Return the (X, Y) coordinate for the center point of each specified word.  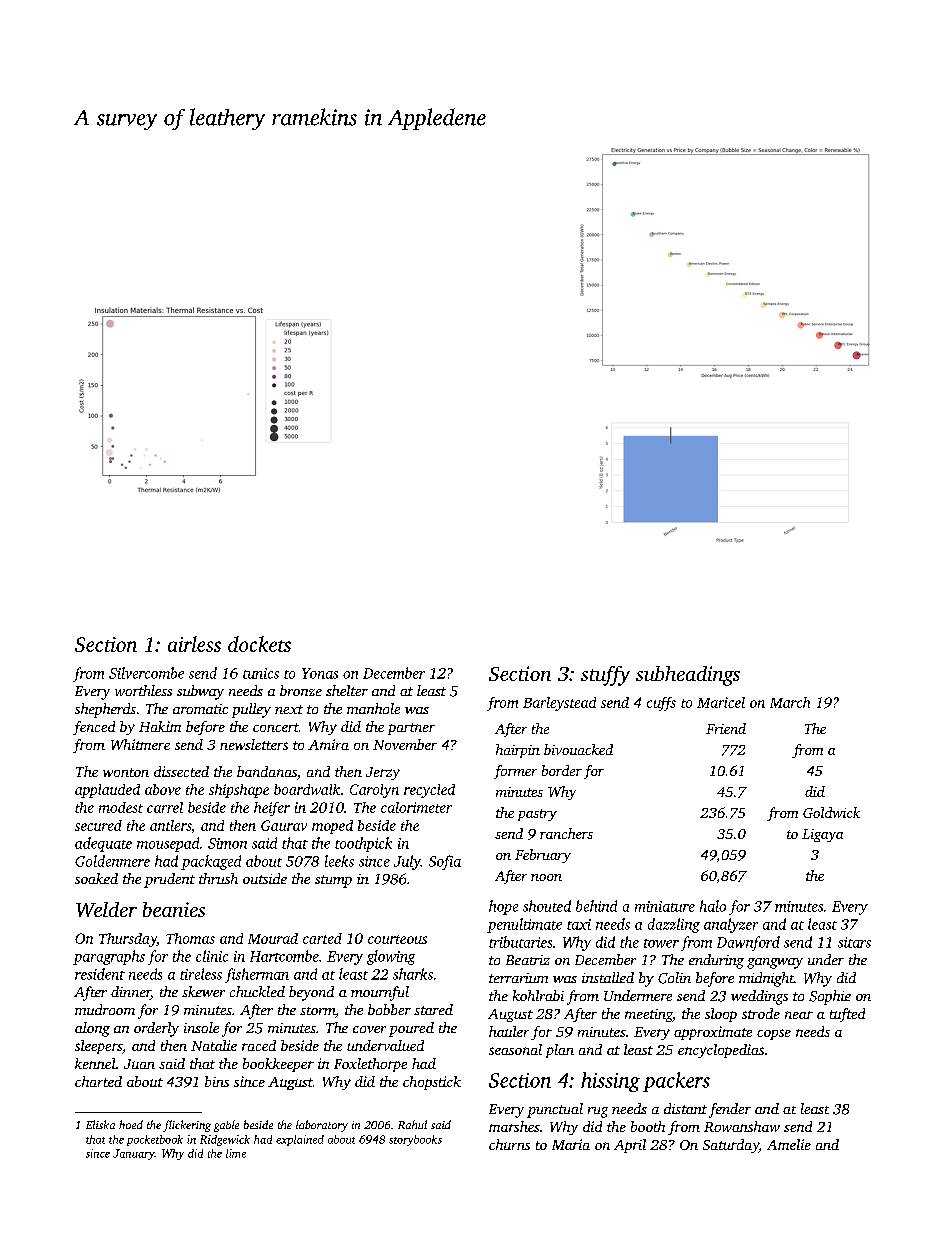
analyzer (731, 925)
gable (226, 1126)
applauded (107, 791)
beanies (174, 909)
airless (194, 644)
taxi (579, 924)
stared (433, 1009)
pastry (537, 815)
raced (259, 1045)
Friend (726, 728)
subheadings (688, 676)
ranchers (566, 833)
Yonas (320, 673)
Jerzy (383, 773)
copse (774, 1034)
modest (121, 807)
